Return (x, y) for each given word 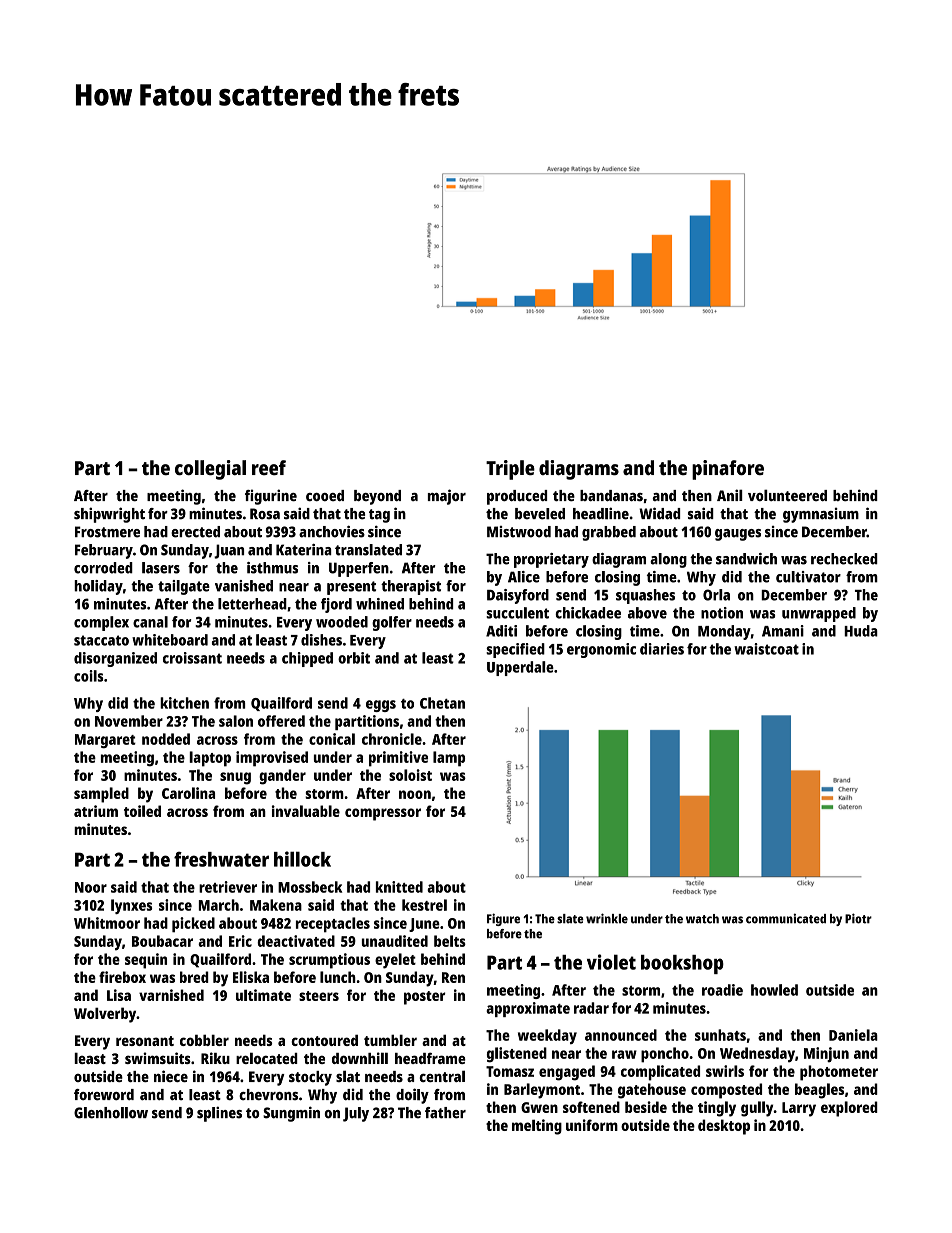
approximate (528, 1009)
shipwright (109, 515)
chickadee (588, 613)
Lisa (119, 995)
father (445, 1113)
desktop (724, 1127)
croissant (192, 658)
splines (219, 1114)
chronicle (392, 739)
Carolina (188, 793)
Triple (510, 470)
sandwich (746, 559)
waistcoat (766, 649)
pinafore (728, 470)
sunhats (720, 1035)
